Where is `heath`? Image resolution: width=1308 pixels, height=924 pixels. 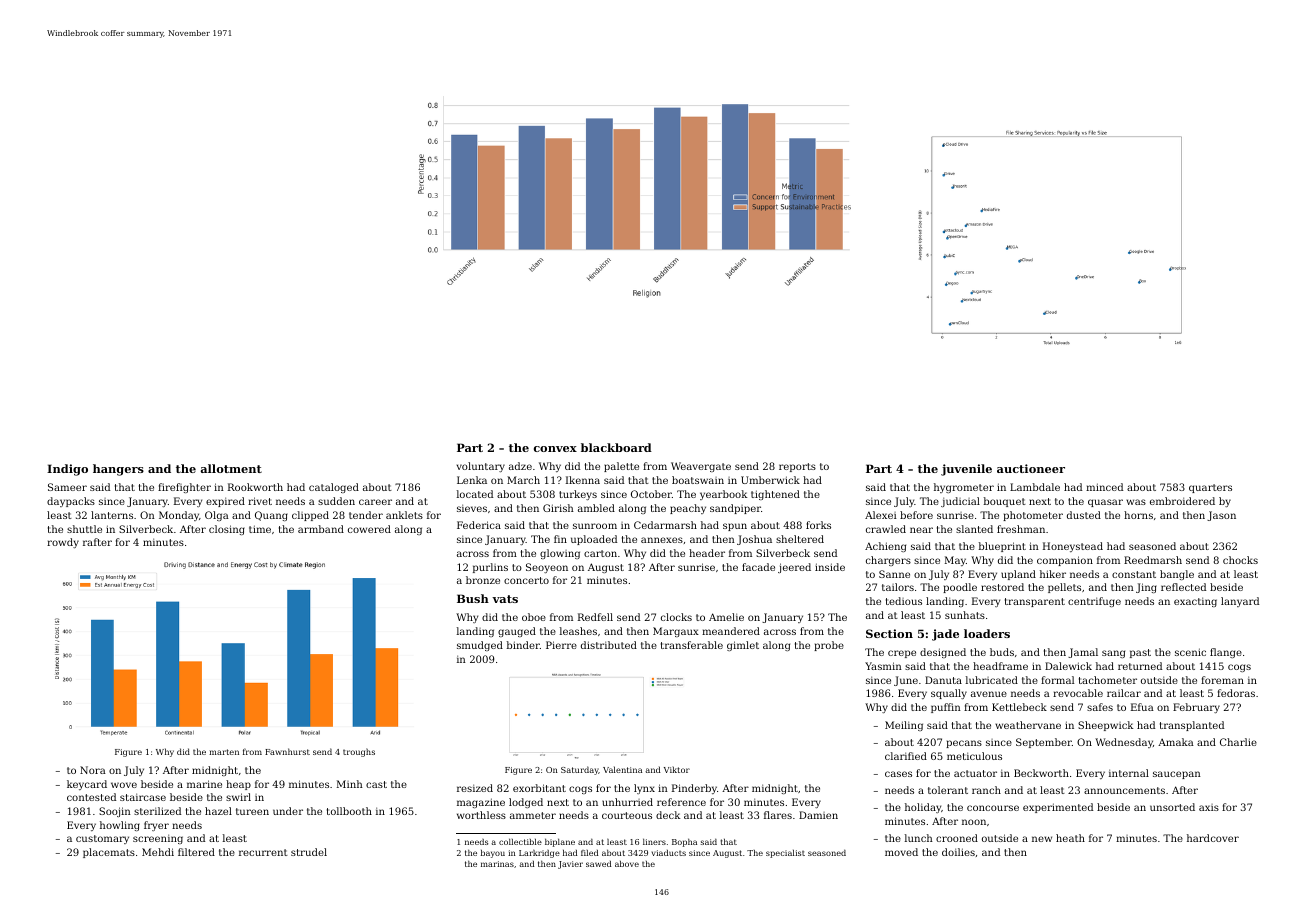 heath is located at coordinates (1070, 838).
